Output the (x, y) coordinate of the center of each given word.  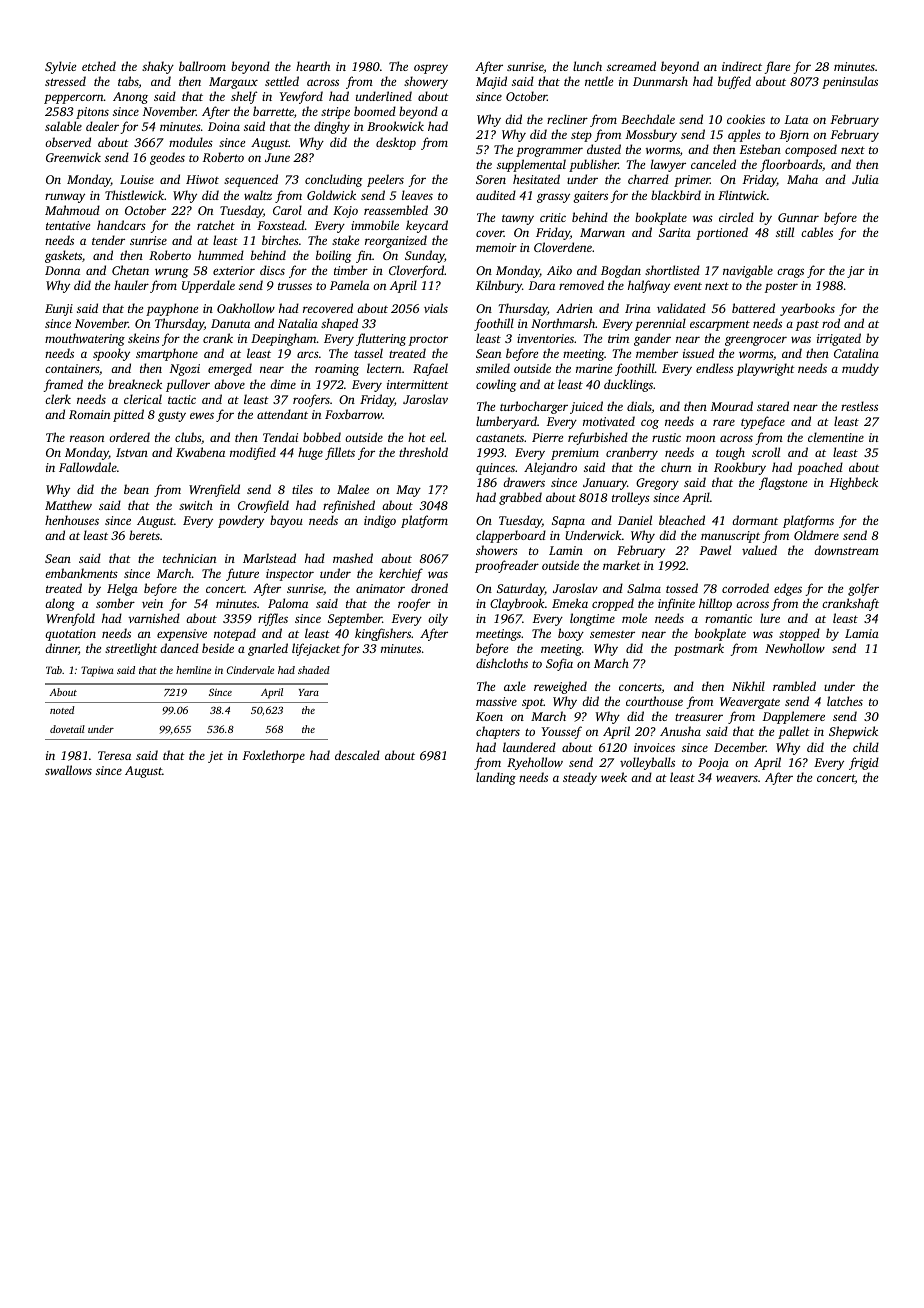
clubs (188, 437)
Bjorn (794, 136)
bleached (682, 520)
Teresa (114, 755)
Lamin (566, 550)
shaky (158, 67)
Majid (491, 82)
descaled (357, 755)
